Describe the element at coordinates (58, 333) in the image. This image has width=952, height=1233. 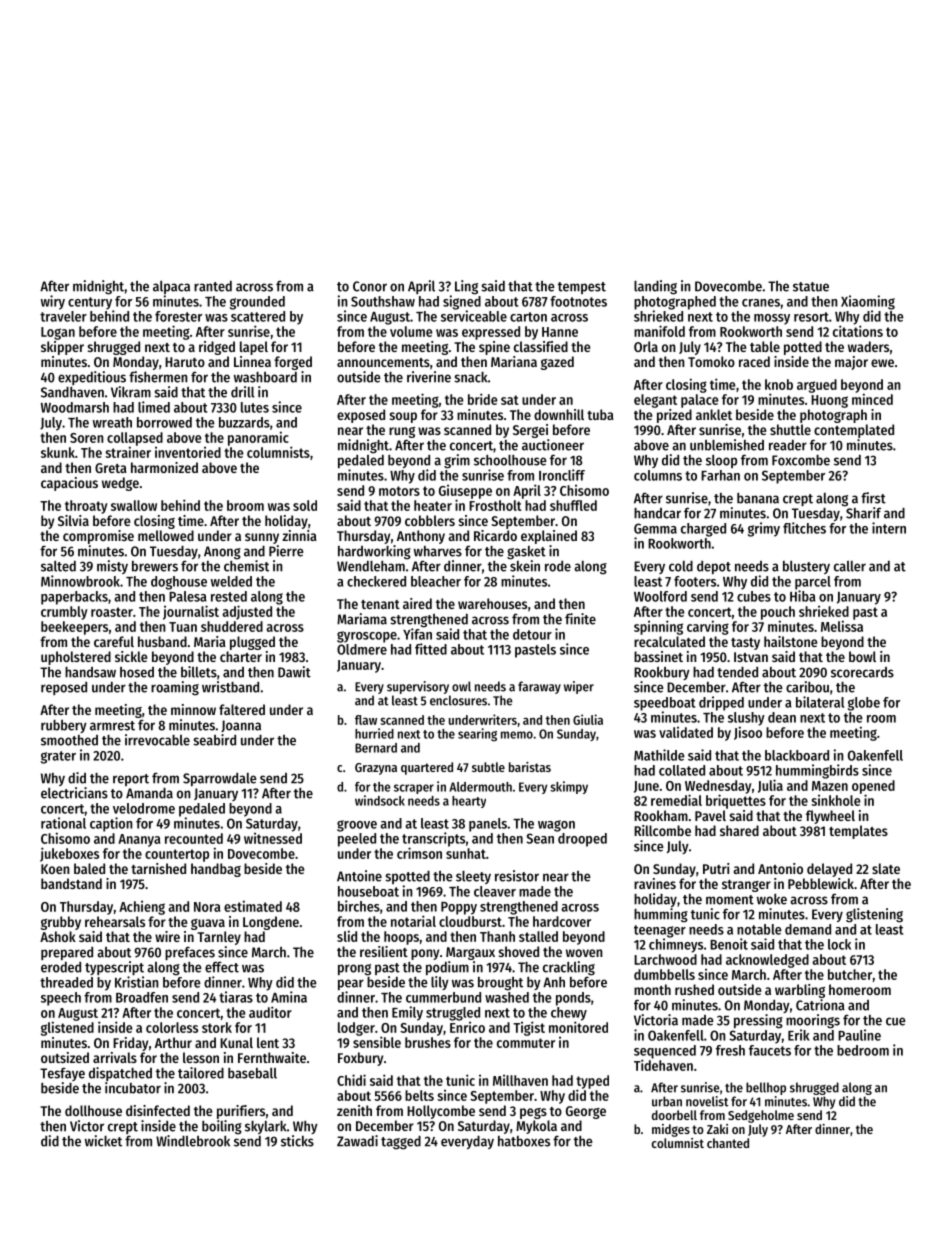
I see `Logan` at that location.
